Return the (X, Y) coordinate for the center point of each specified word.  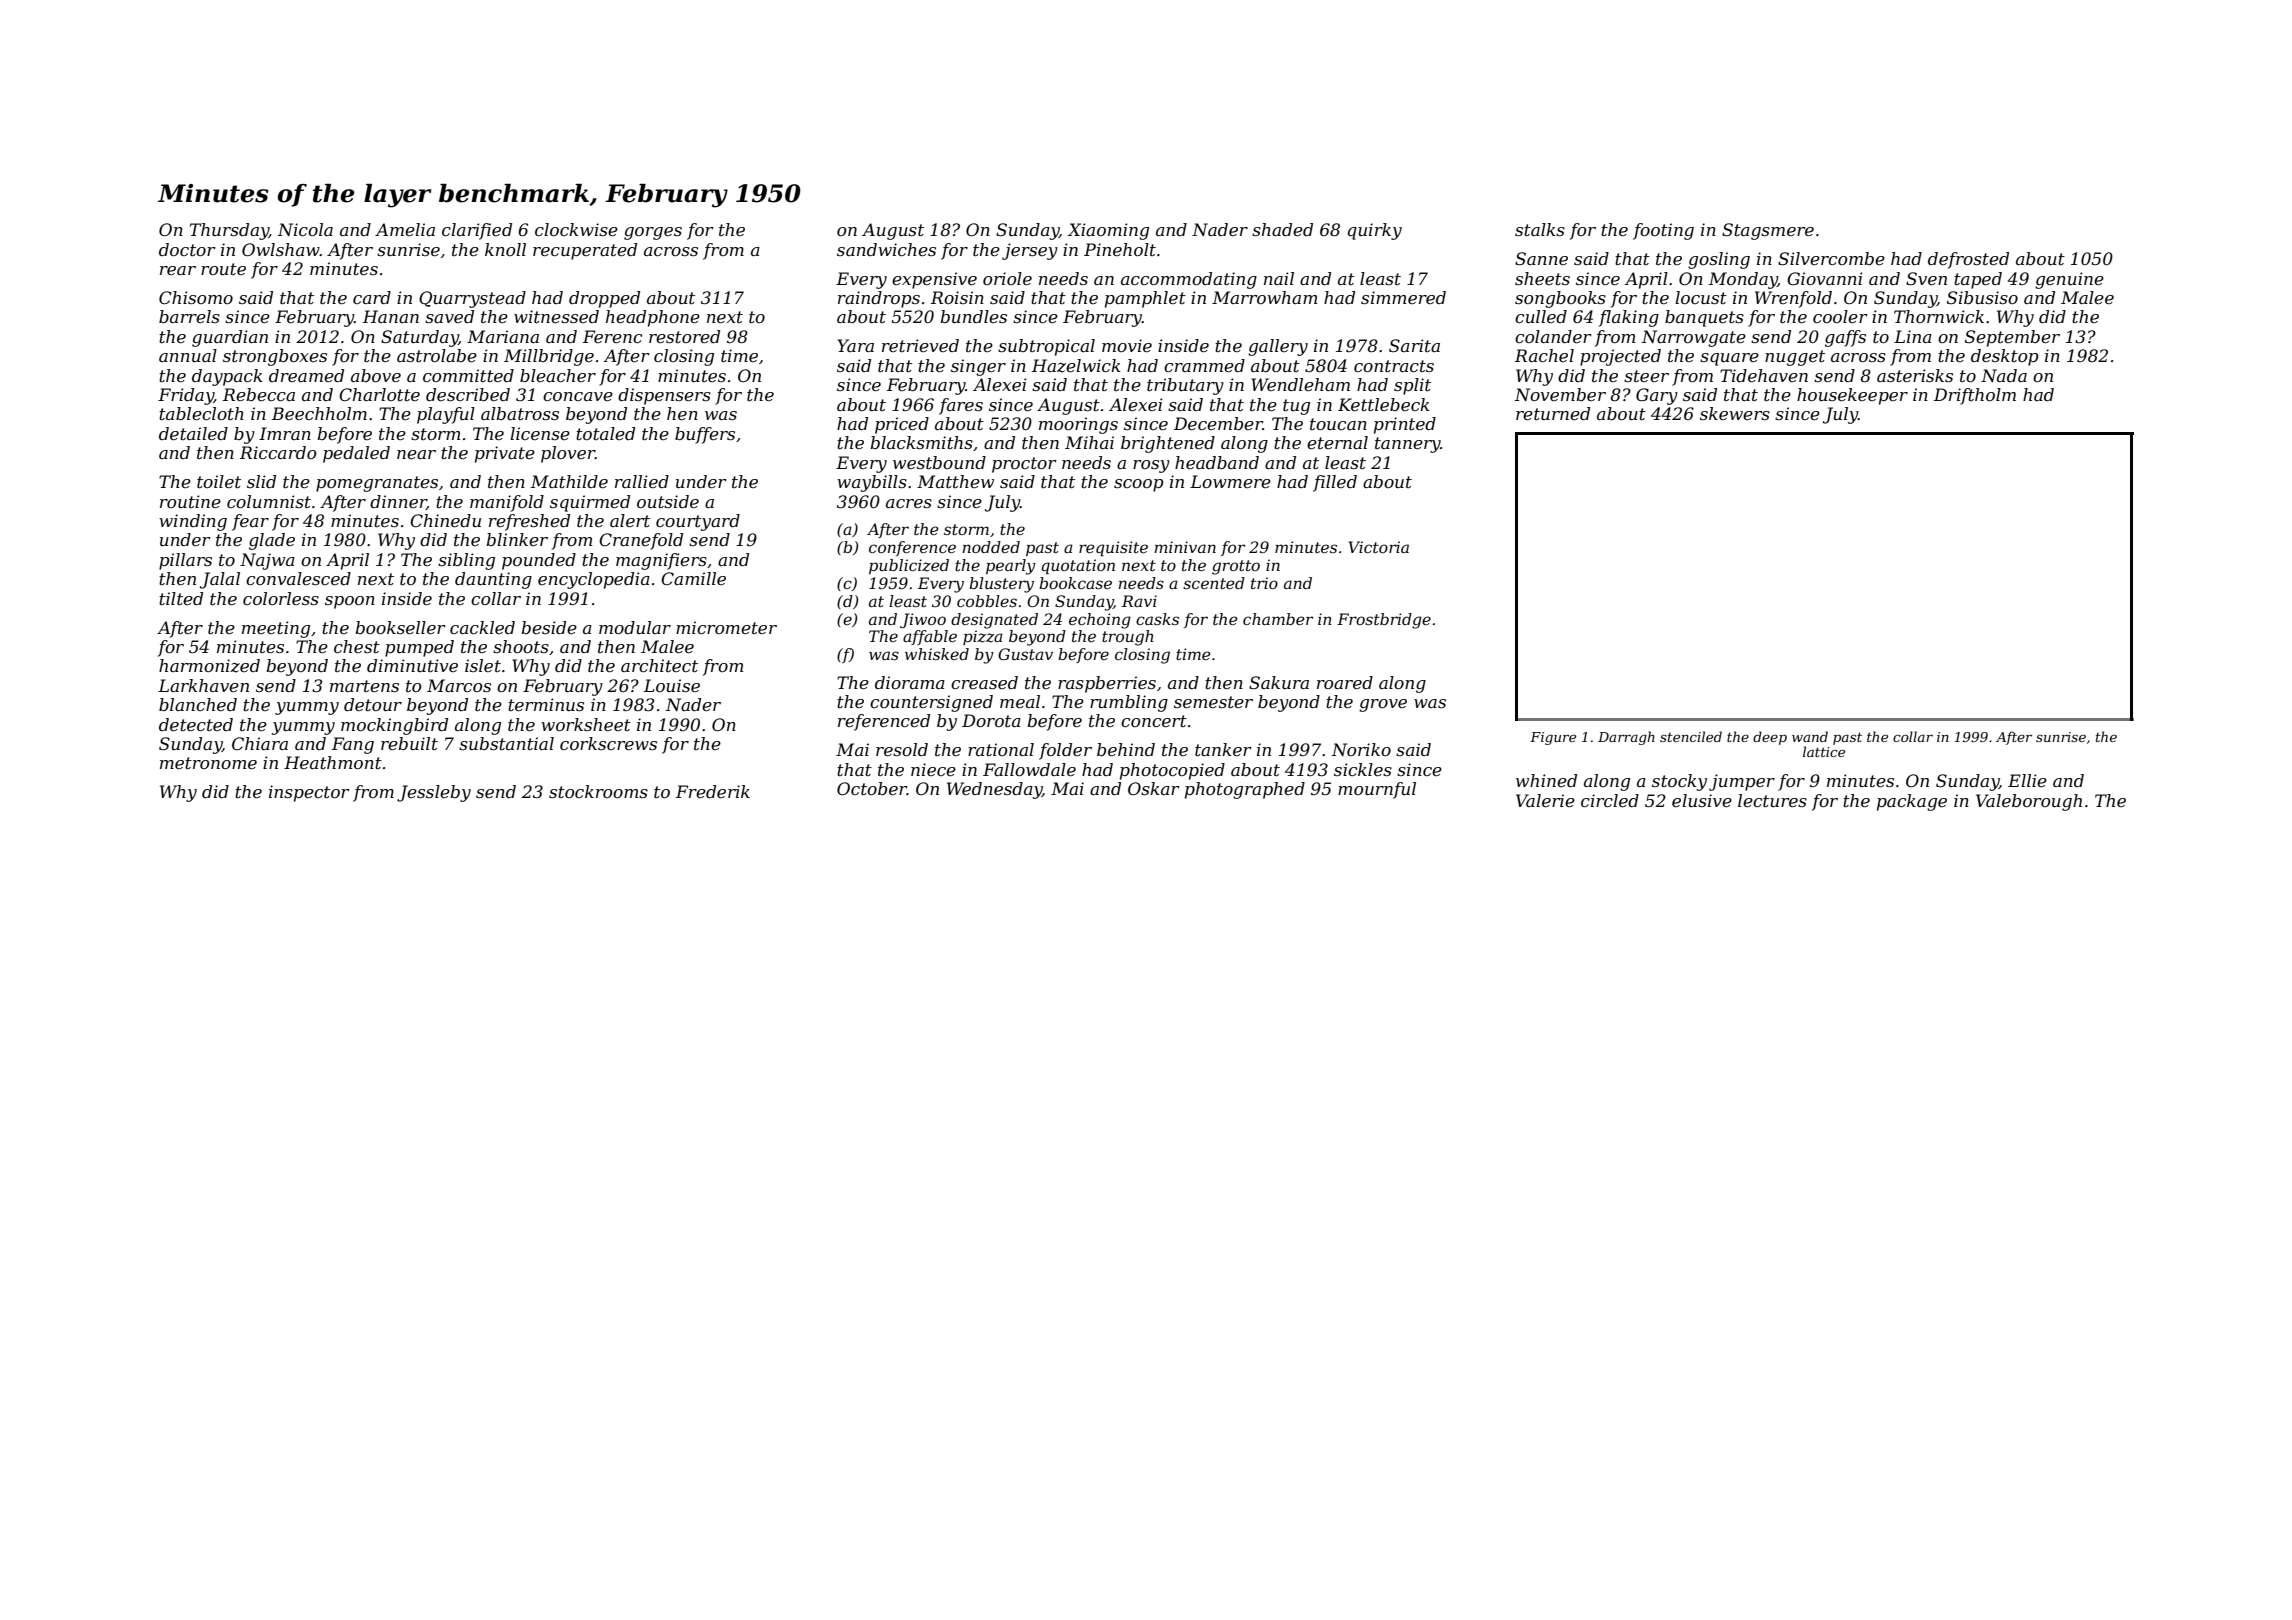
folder (1065, 751)
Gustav (1025, 654)
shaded (1282, 229)
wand (1810, 736)
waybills (872, 483)
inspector (309, 793)
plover (568, 454)
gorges (653, 233)
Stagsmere (1768, 231)
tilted (181, 598)
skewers (1735, 413)
